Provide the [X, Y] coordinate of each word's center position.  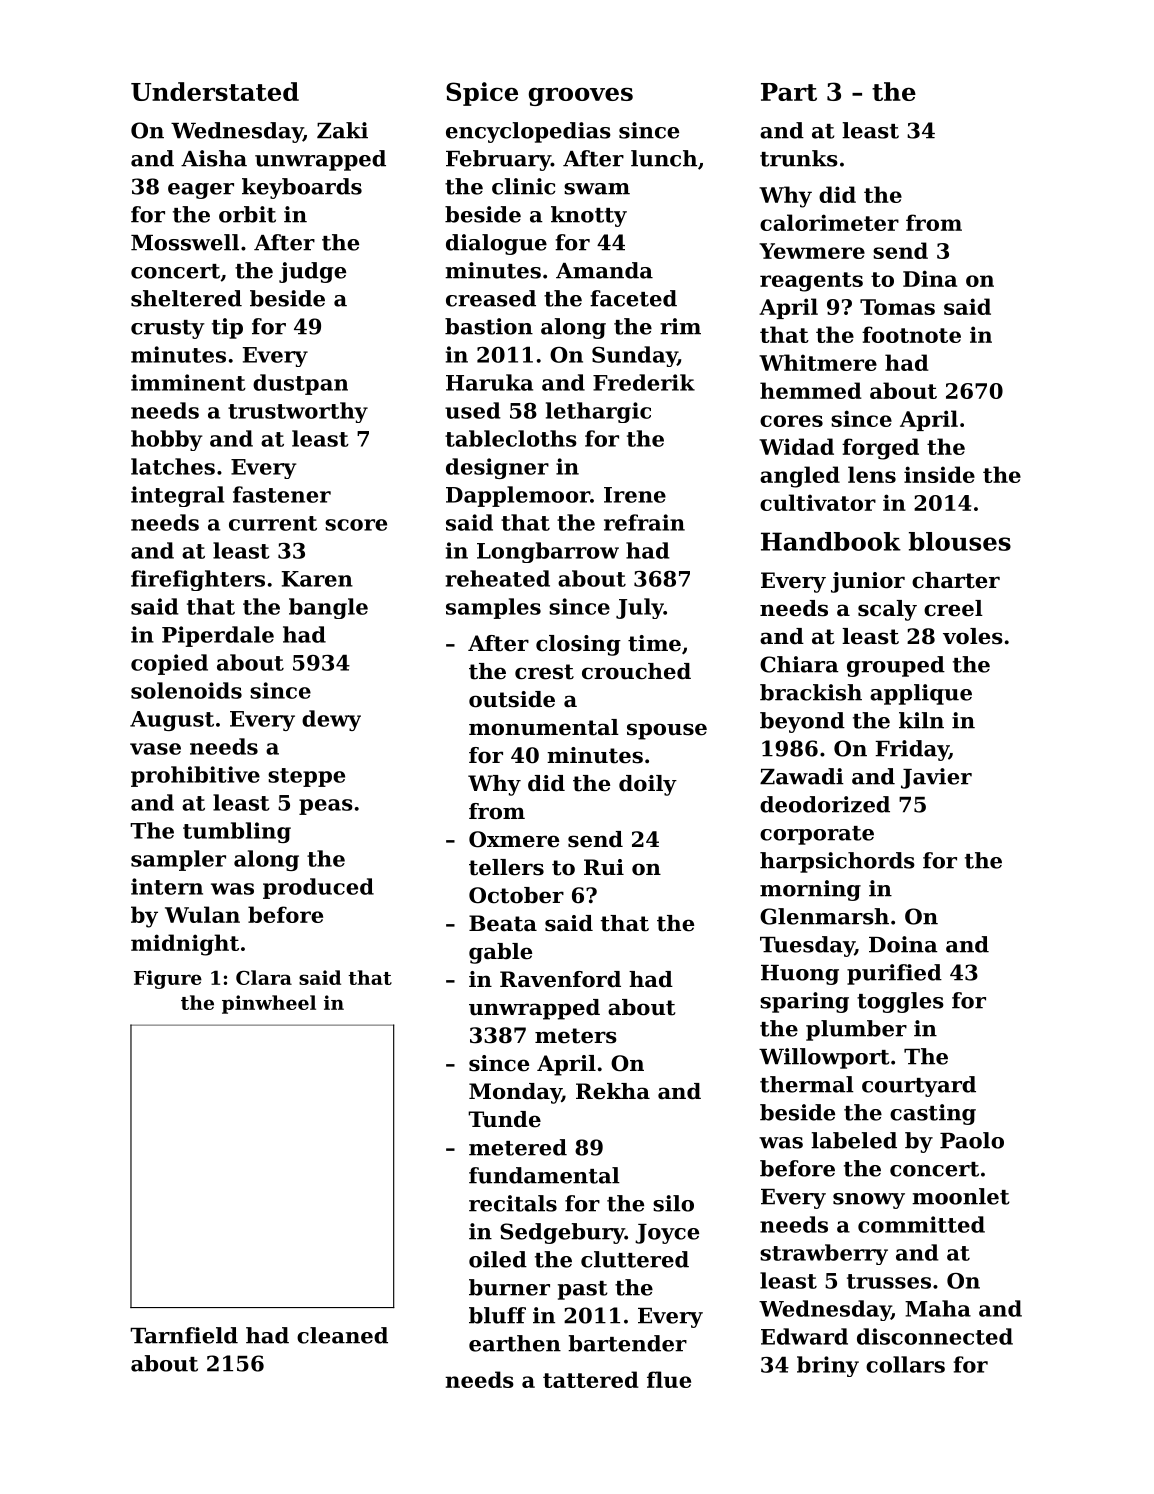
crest [544, 672]
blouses [960, 541]
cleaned [342, 1335]
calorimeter [829, 222]
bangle [328, 608]
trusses [889, 1281]
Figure [168, 979]
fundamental [544, 1175]
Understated [215, 91]
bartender [627, 1343]
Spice [482, 94]
